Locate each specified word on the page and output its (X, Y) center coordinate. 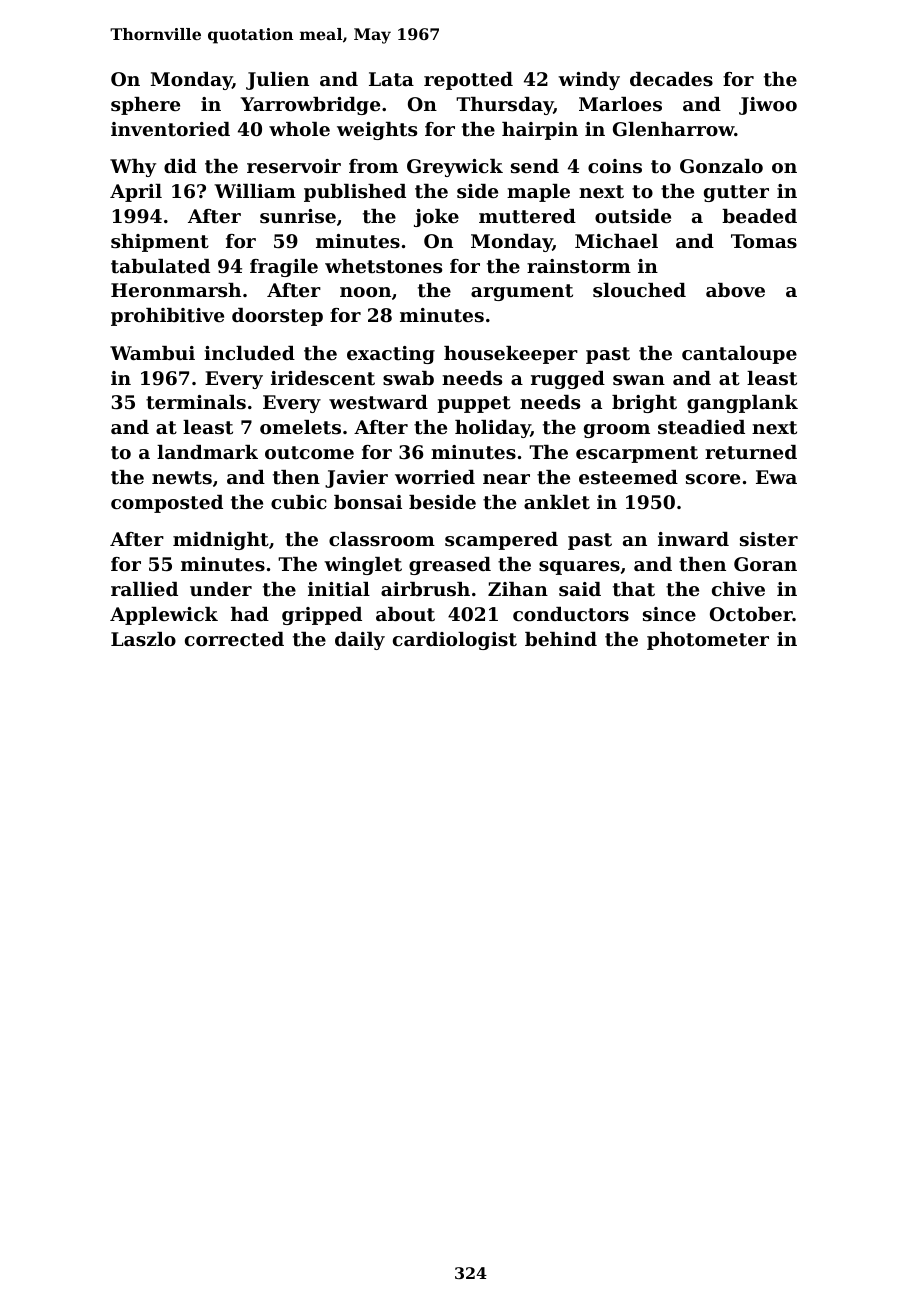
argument (522, 292)
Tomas (764, 241)
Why (133, 168)
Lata (391, 79)
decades (671, 79)
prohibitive (167, 317)
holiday (493, 429)
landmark (207, 452)
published (355, 193)
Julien (277, 81)
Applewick (164, 616)
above (735, 290)
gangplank (742, 404)
